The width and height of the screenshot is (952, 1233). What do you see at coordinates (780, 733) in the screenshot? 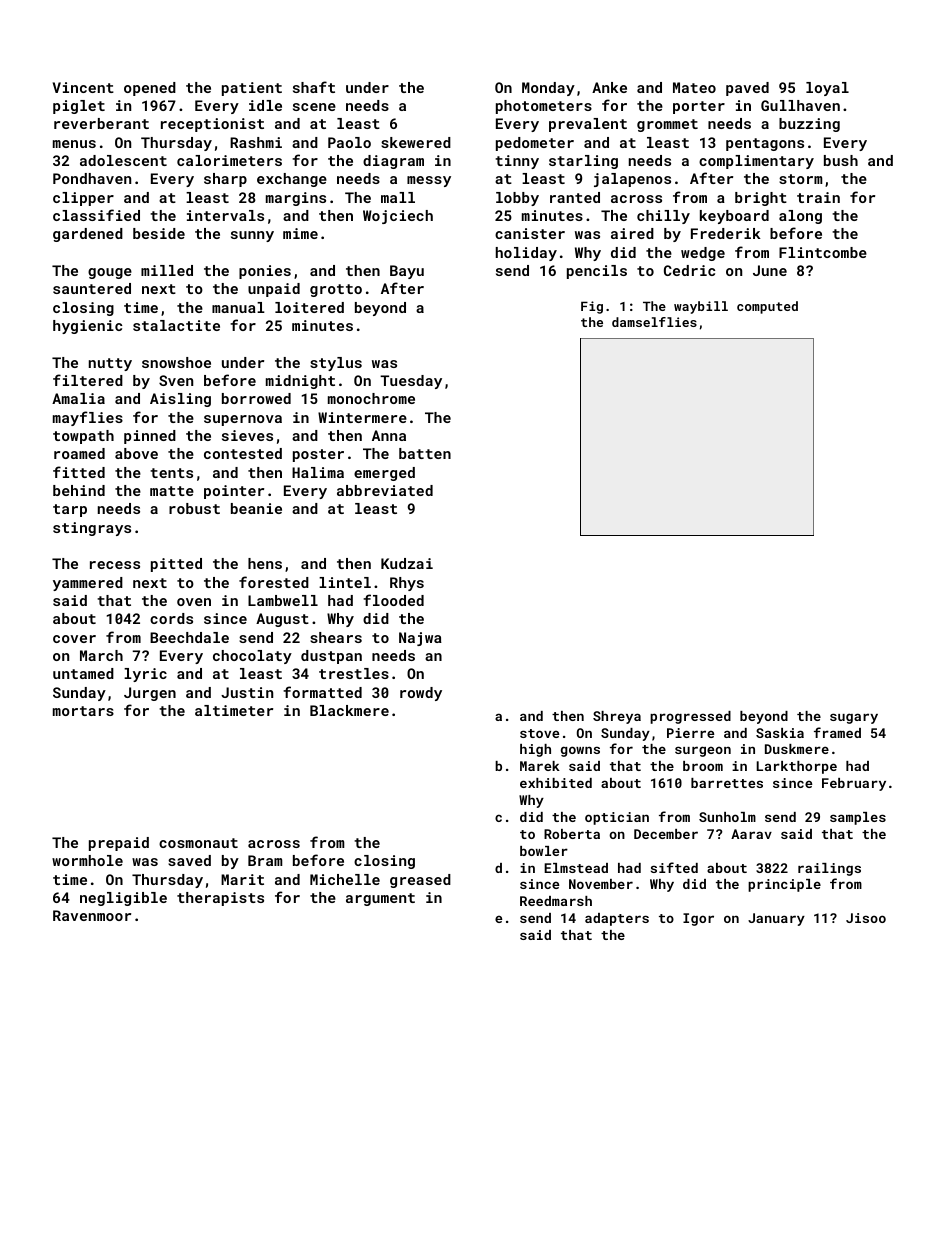
I see `Saskia` at bounding box center [780, 733].
